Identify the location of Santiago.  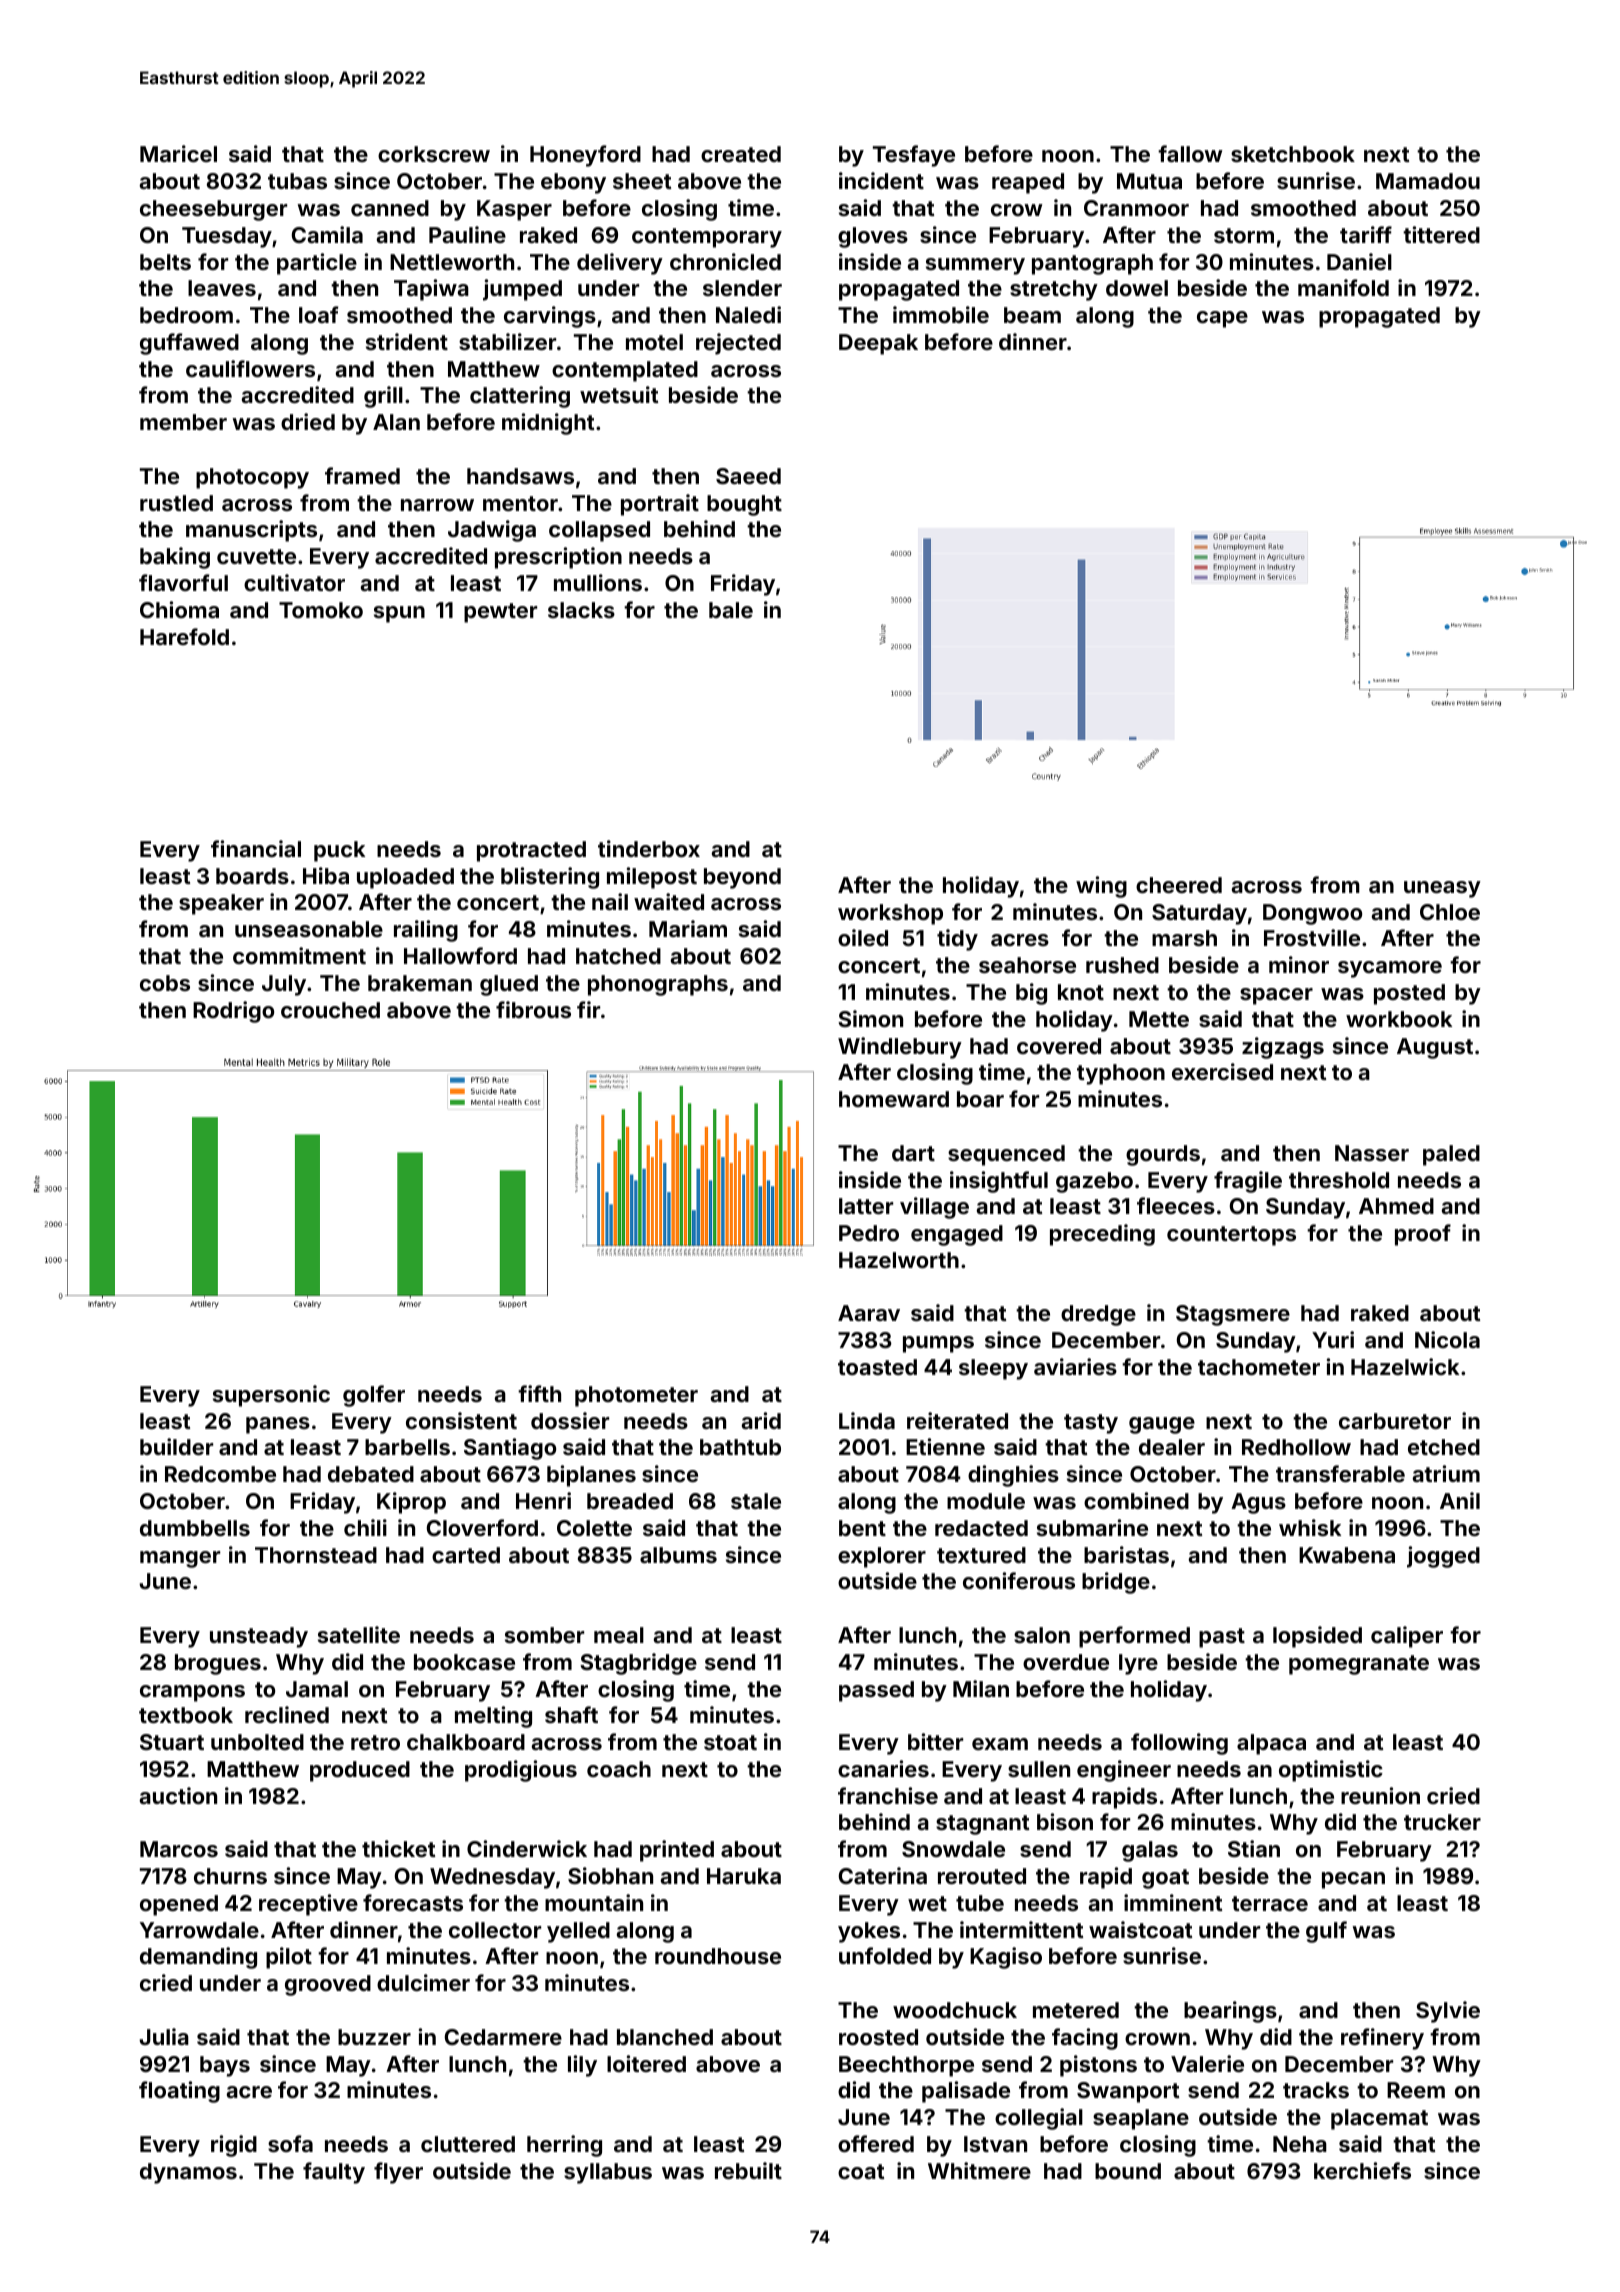
(510, 1449).
